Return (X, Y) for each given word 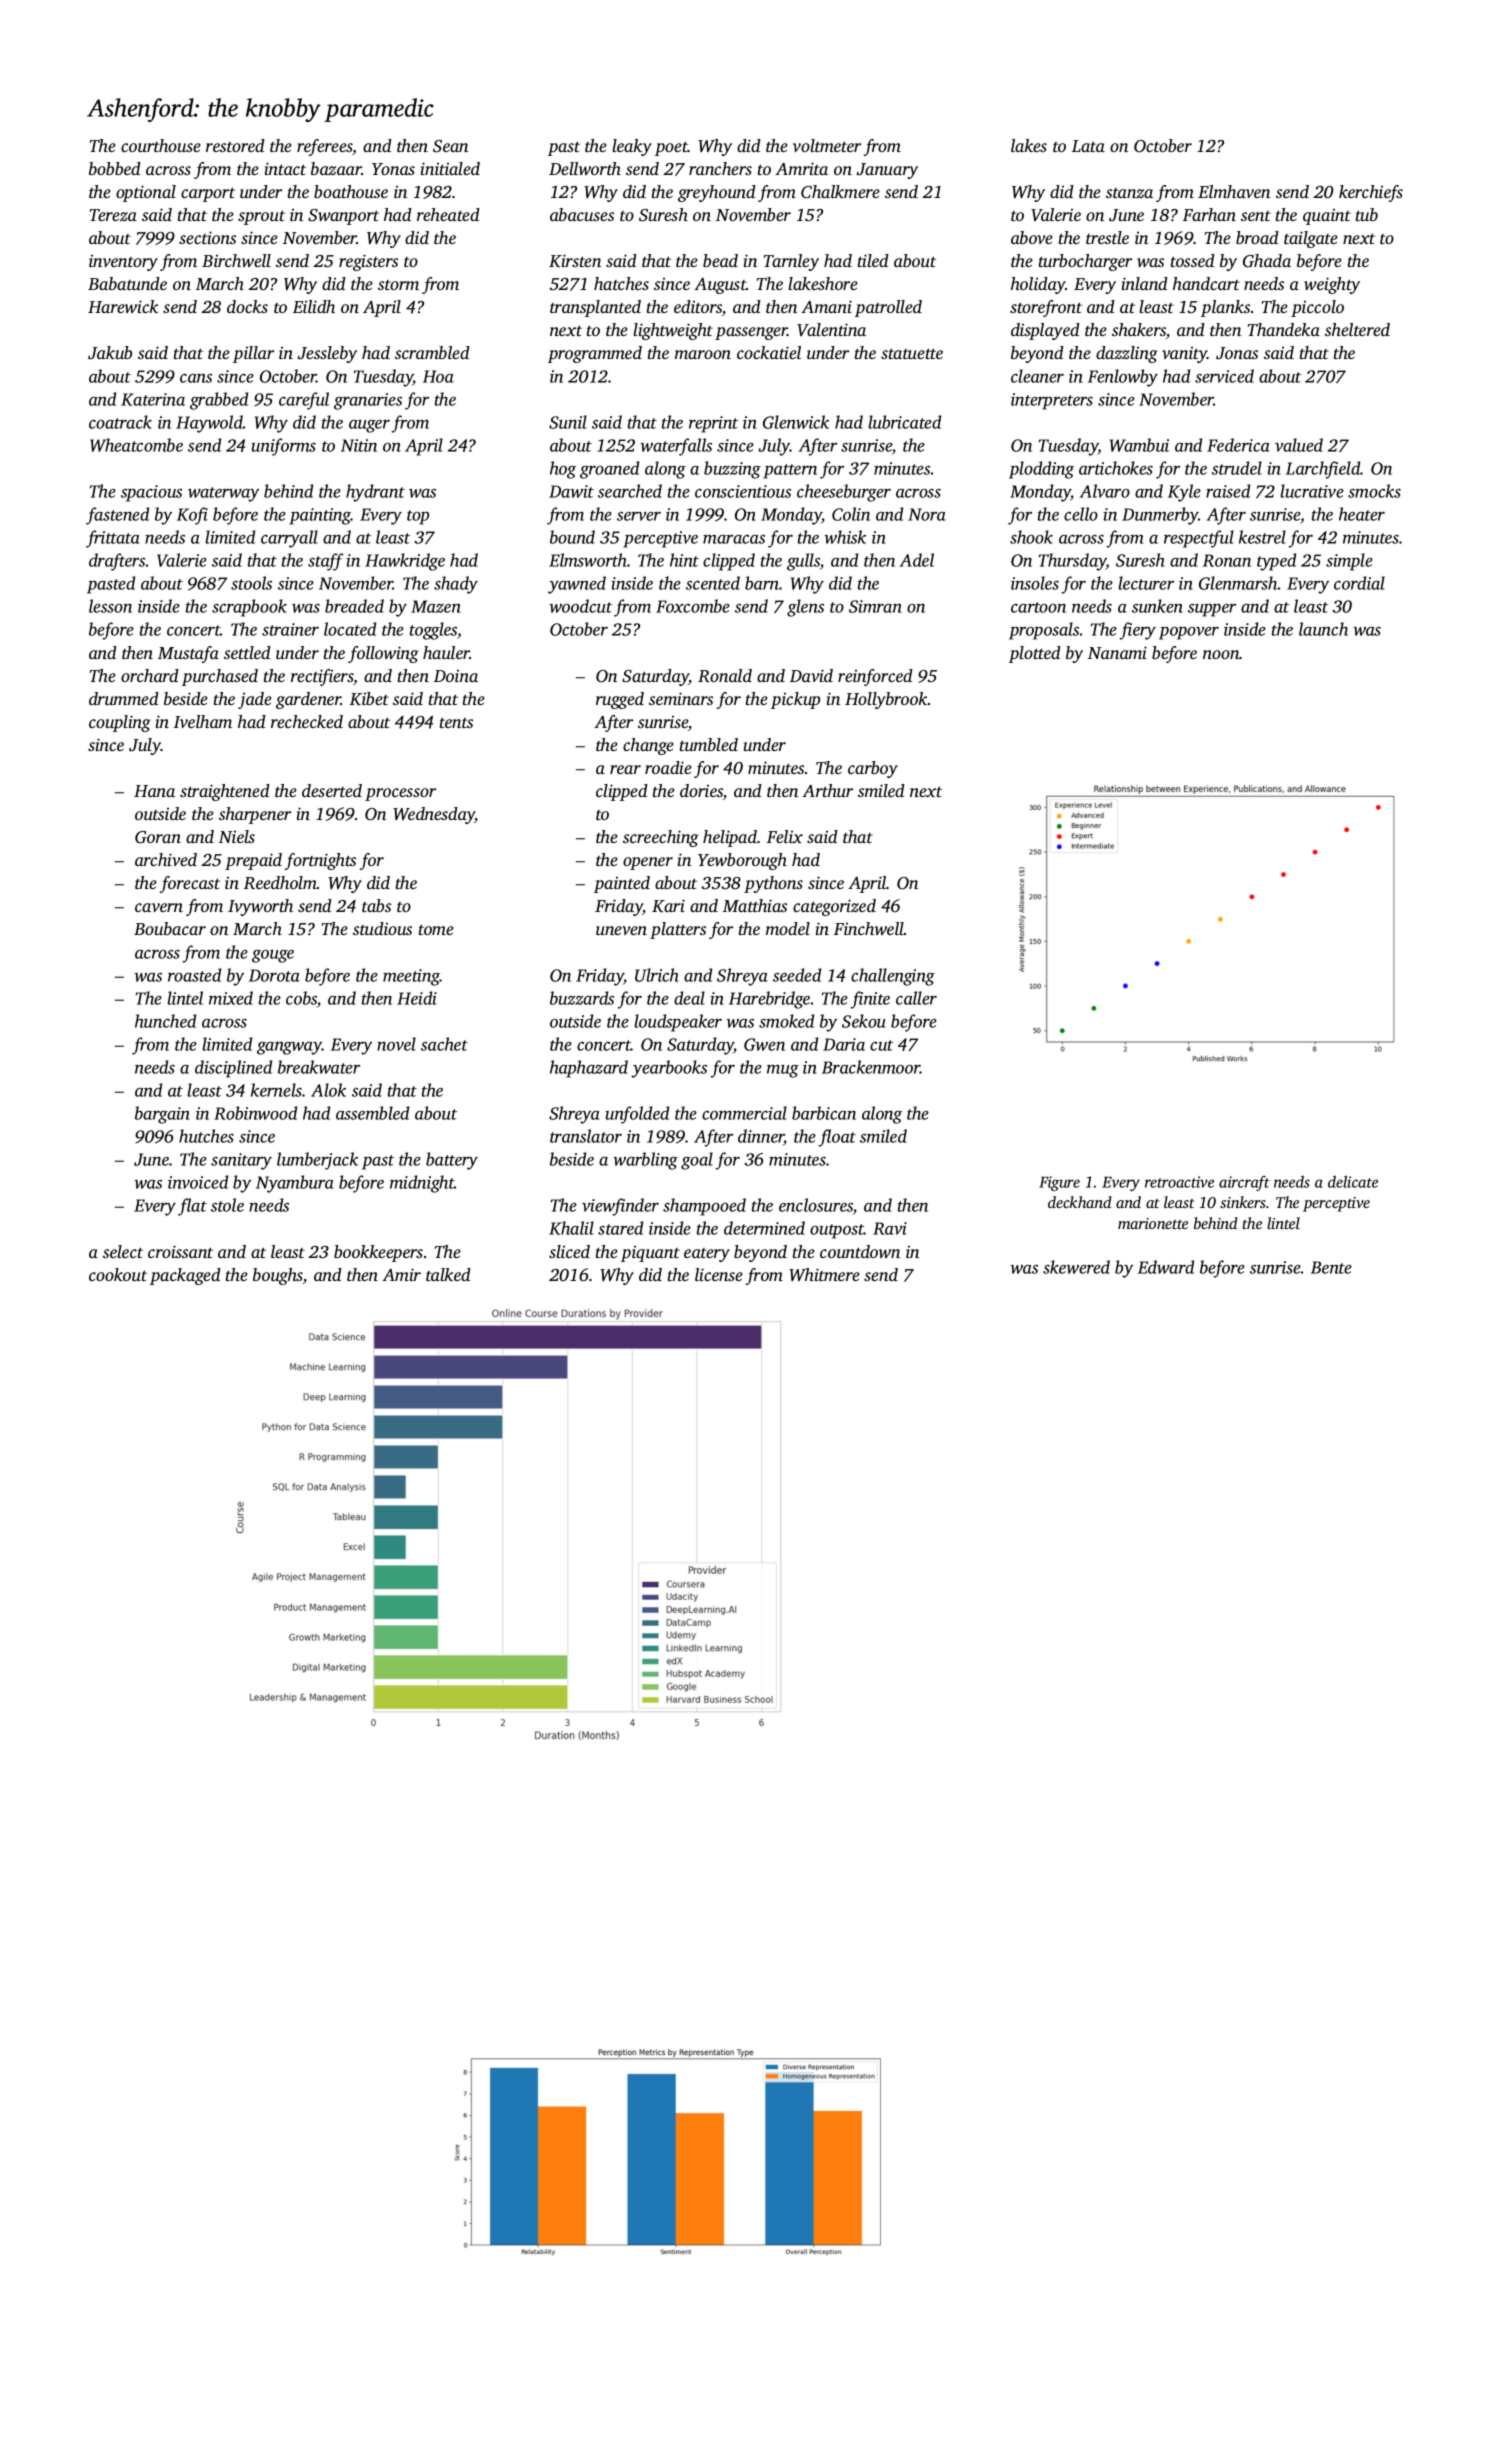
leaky (632, 147)
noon (1221, 654)
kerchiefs (1371, 193)
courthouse (161, 145)
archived (166, 859)
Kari (668, 906)
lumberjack (317, 1161)
